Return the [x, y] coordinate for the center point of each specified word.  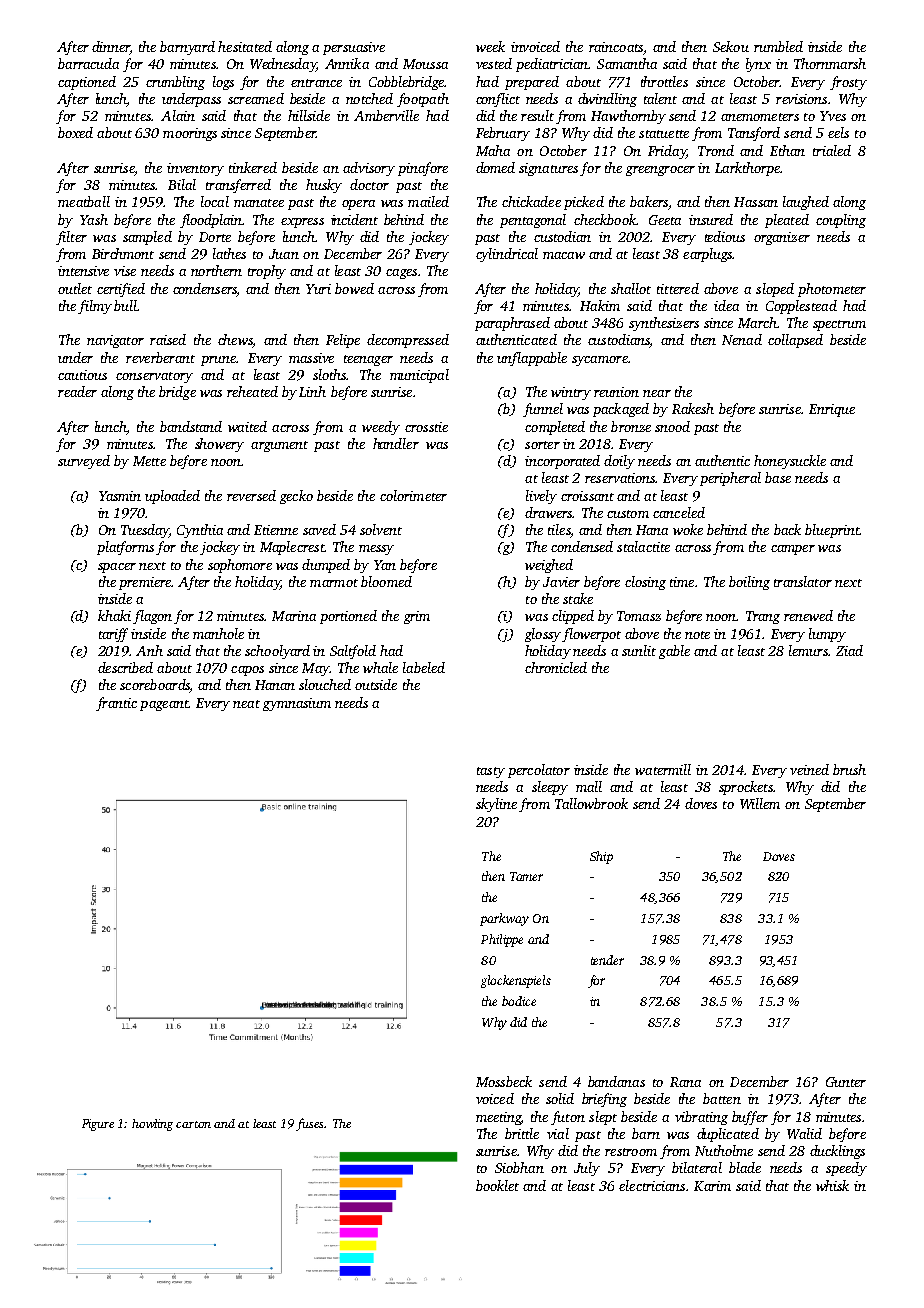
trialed [832, 150]
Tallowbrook [591, 803]
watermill [663, 769]
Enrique [832, 410]
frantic [116, 704]
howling [152, 1125]
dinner [111, 48]
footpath [423, 100]
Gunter [846, 1082]
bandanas [616, 1081]
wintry [571, 393]
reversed [251, 495]
